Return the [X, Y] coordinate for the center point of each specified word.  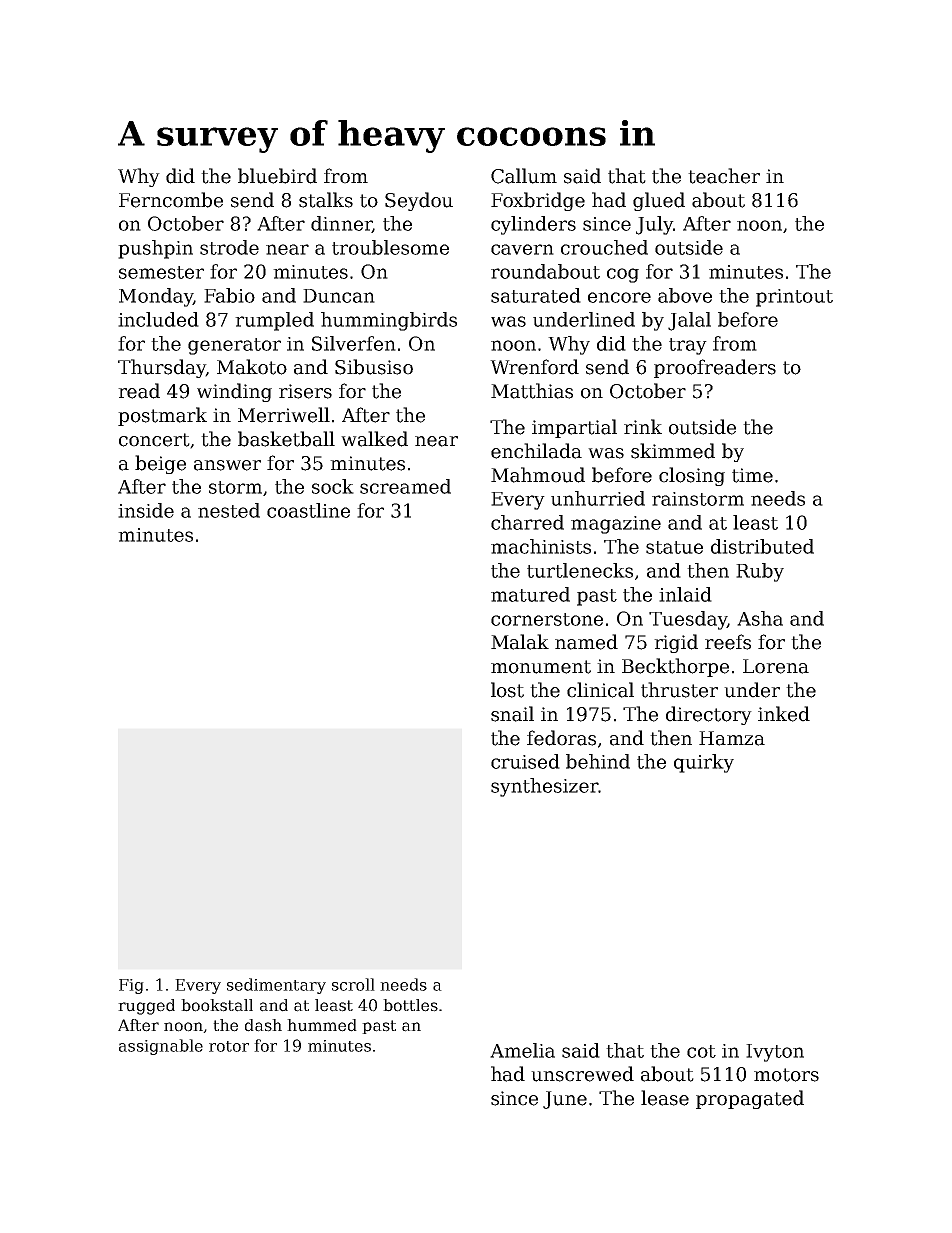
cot [701, 1051]
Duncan [339, 296]
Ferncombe [171, 200]
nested [229, 510]
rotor [229, 1046]
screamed [405, 486]
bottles [410, 1005]
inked [784, 714]
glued [659, 201]
